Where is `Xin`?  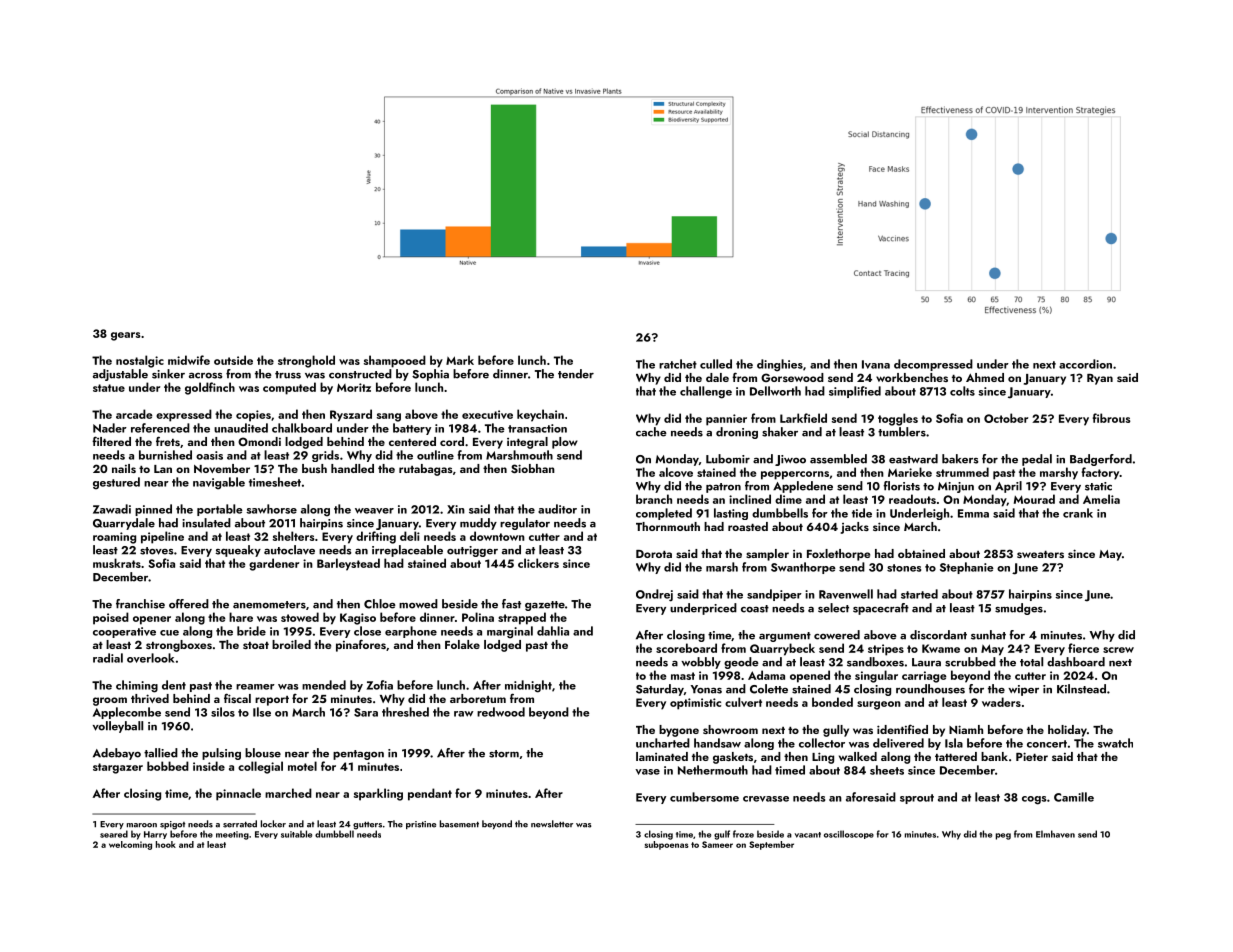
Xin is located at coordinates (456, 509).
